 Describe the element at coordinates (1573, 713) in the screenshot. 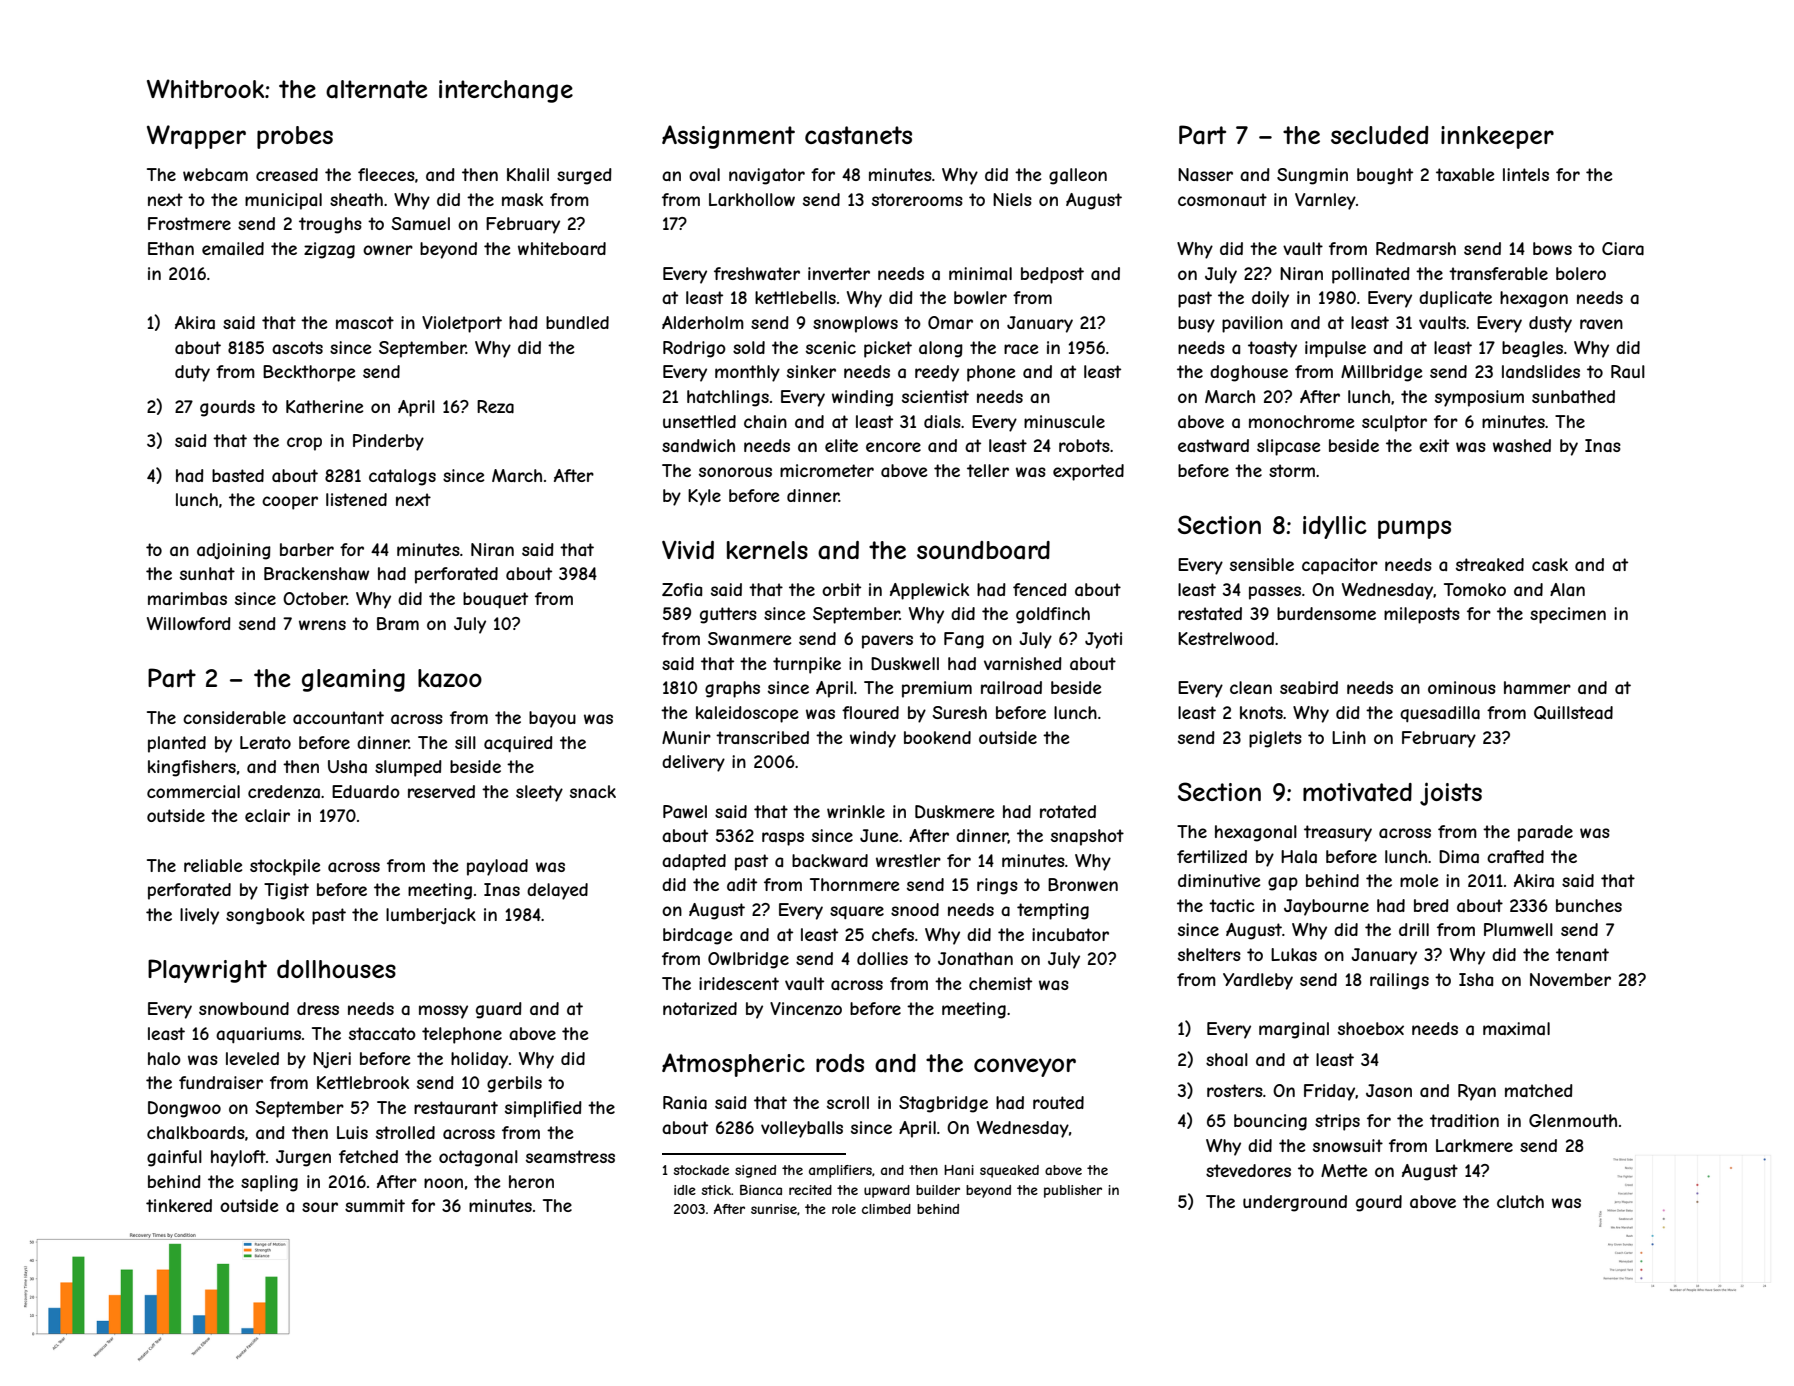

I see `Quillstead` at that location.
